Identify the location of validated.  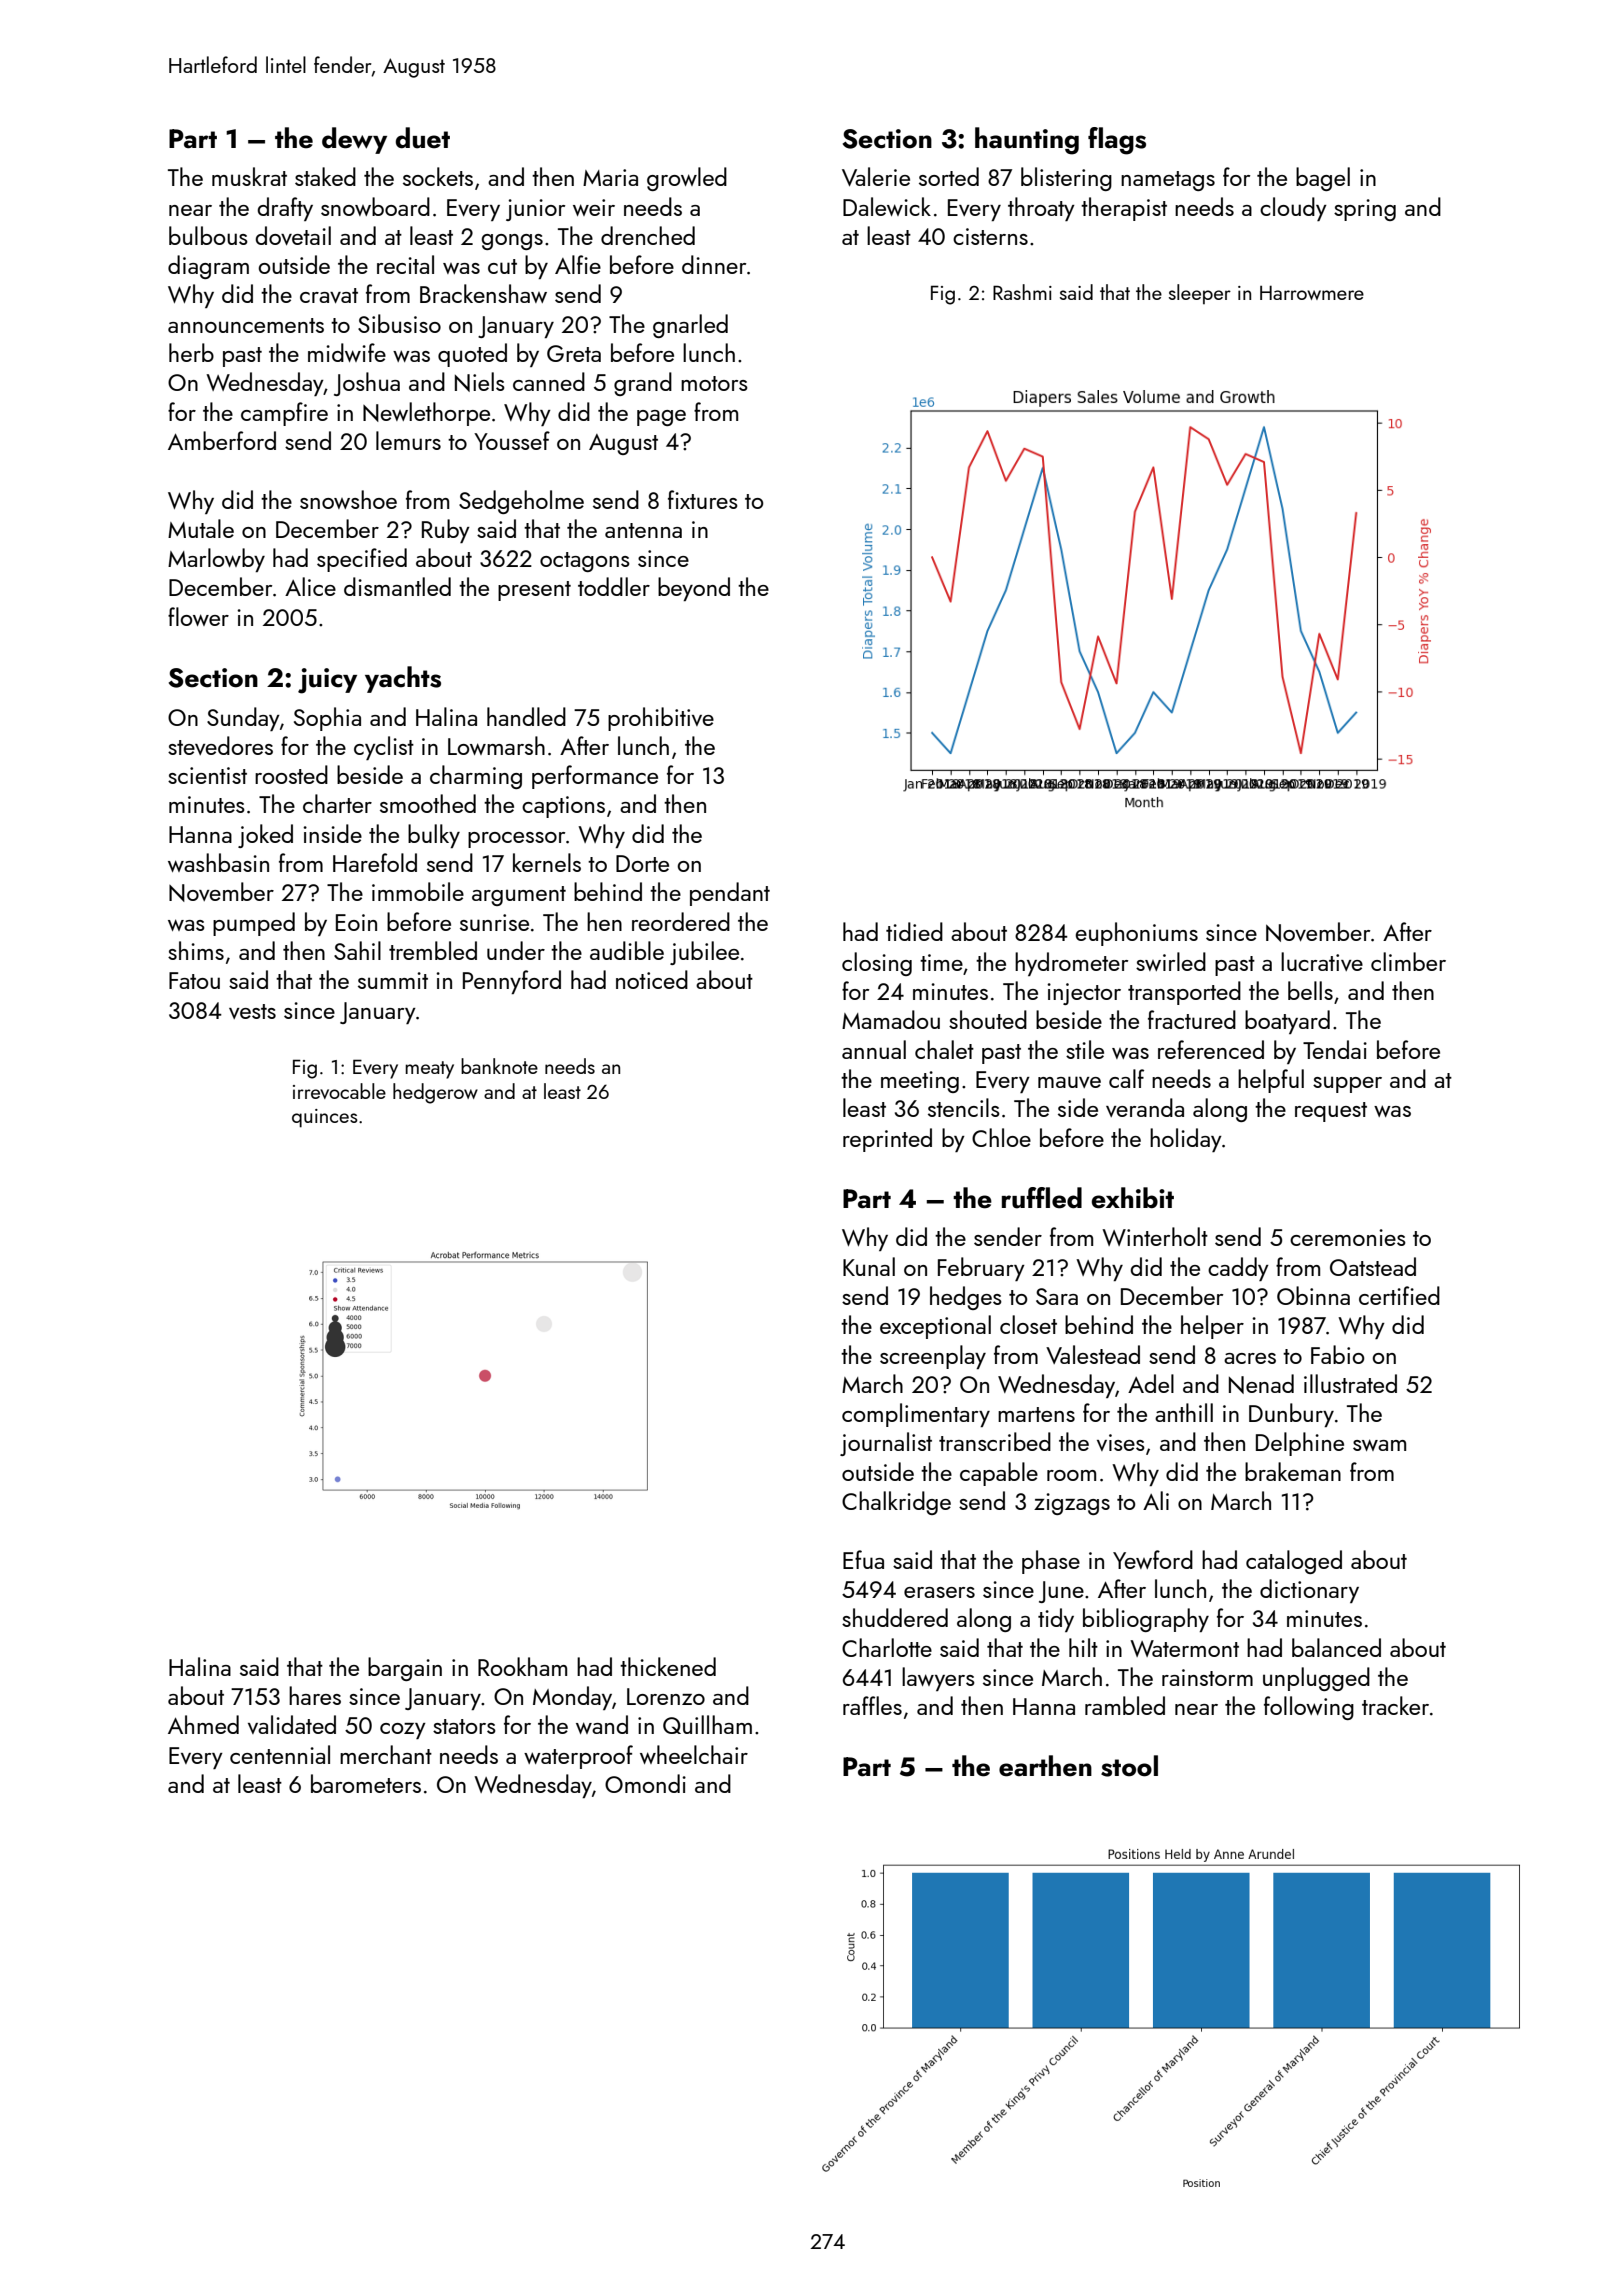
(292, 1724).
